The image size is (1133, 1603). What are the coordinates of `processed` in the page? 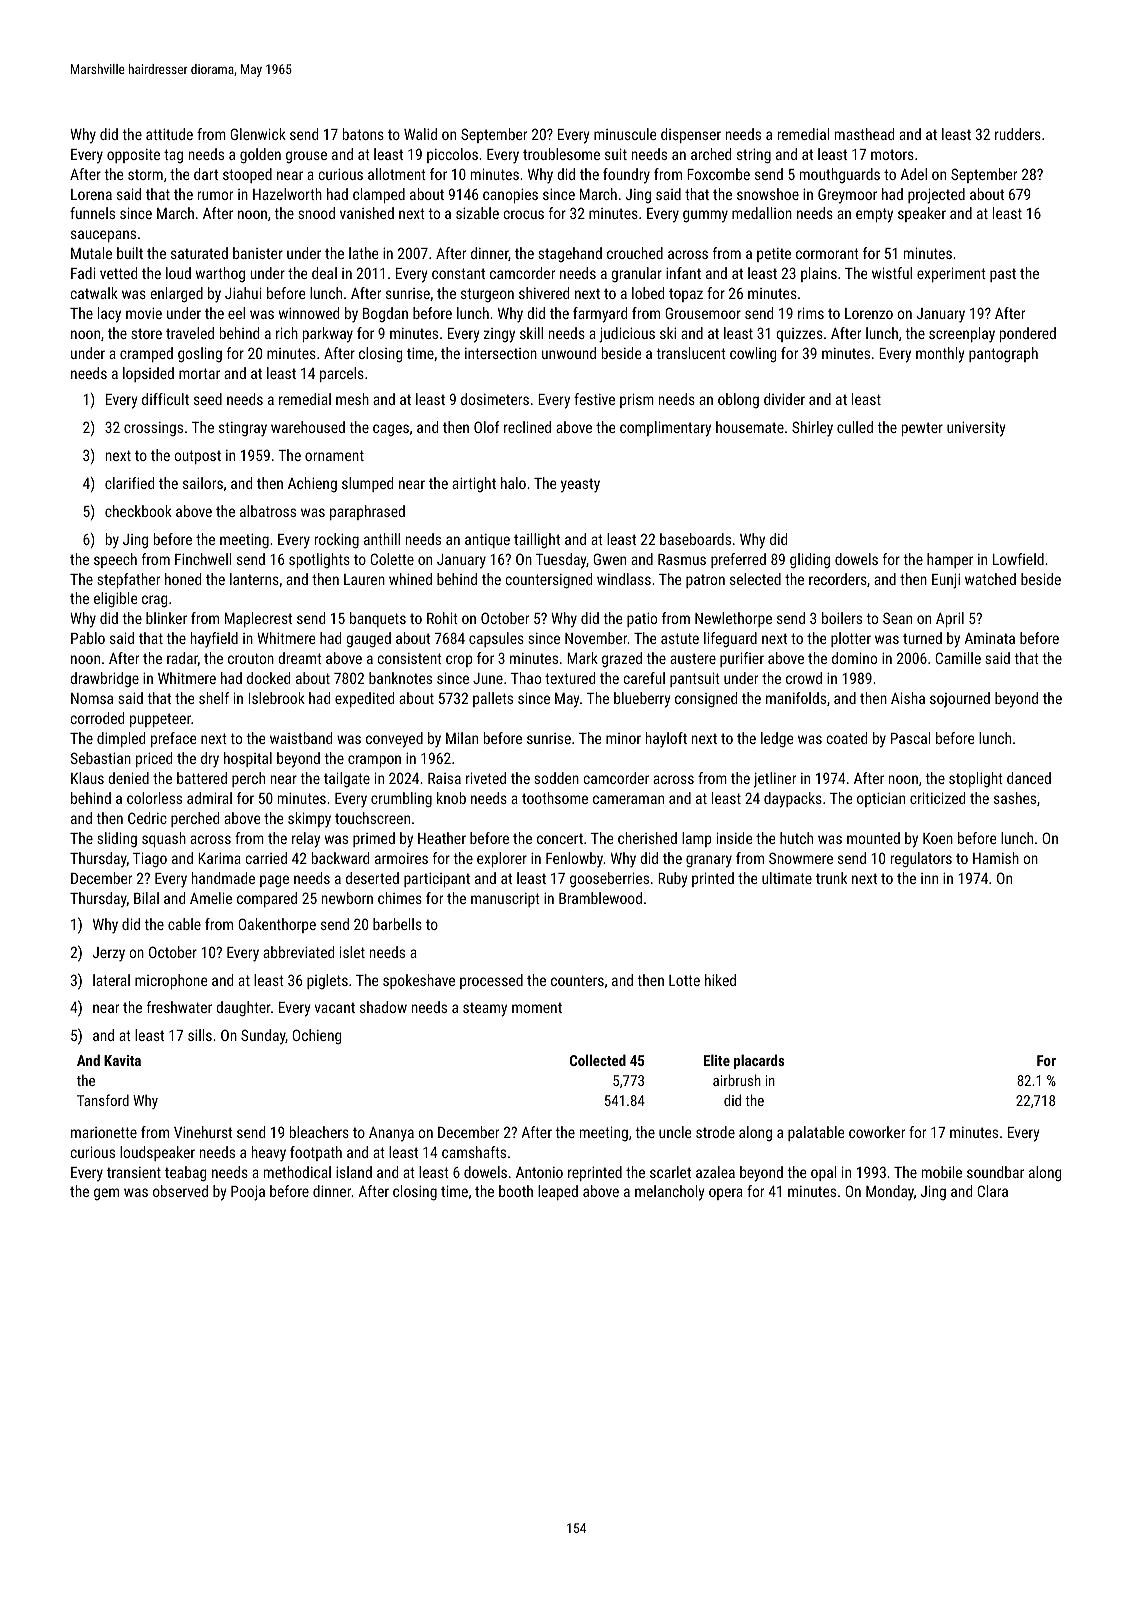 It's located at (491, 981).
